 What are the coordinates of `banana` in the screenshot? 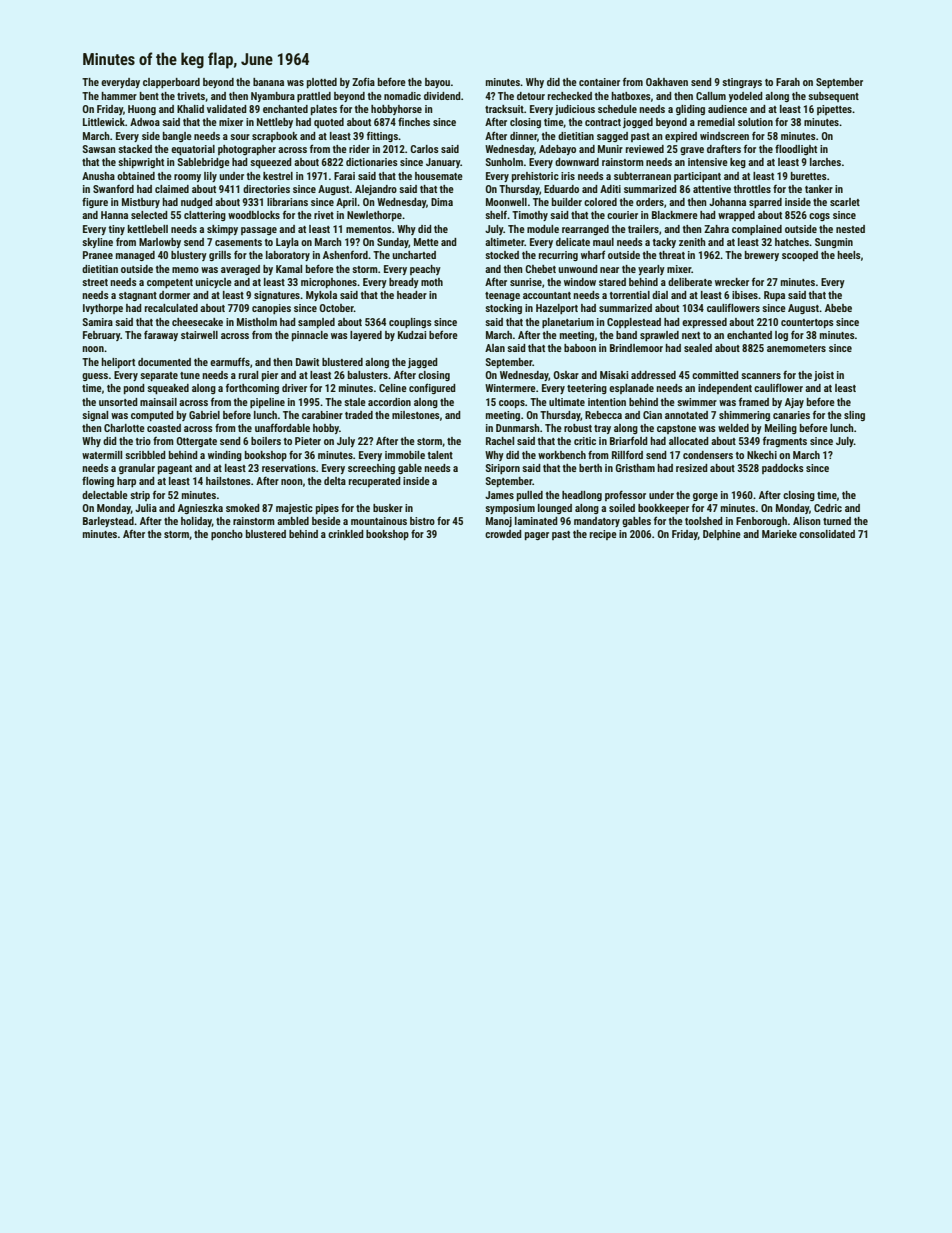 It's located at (268, 82).
